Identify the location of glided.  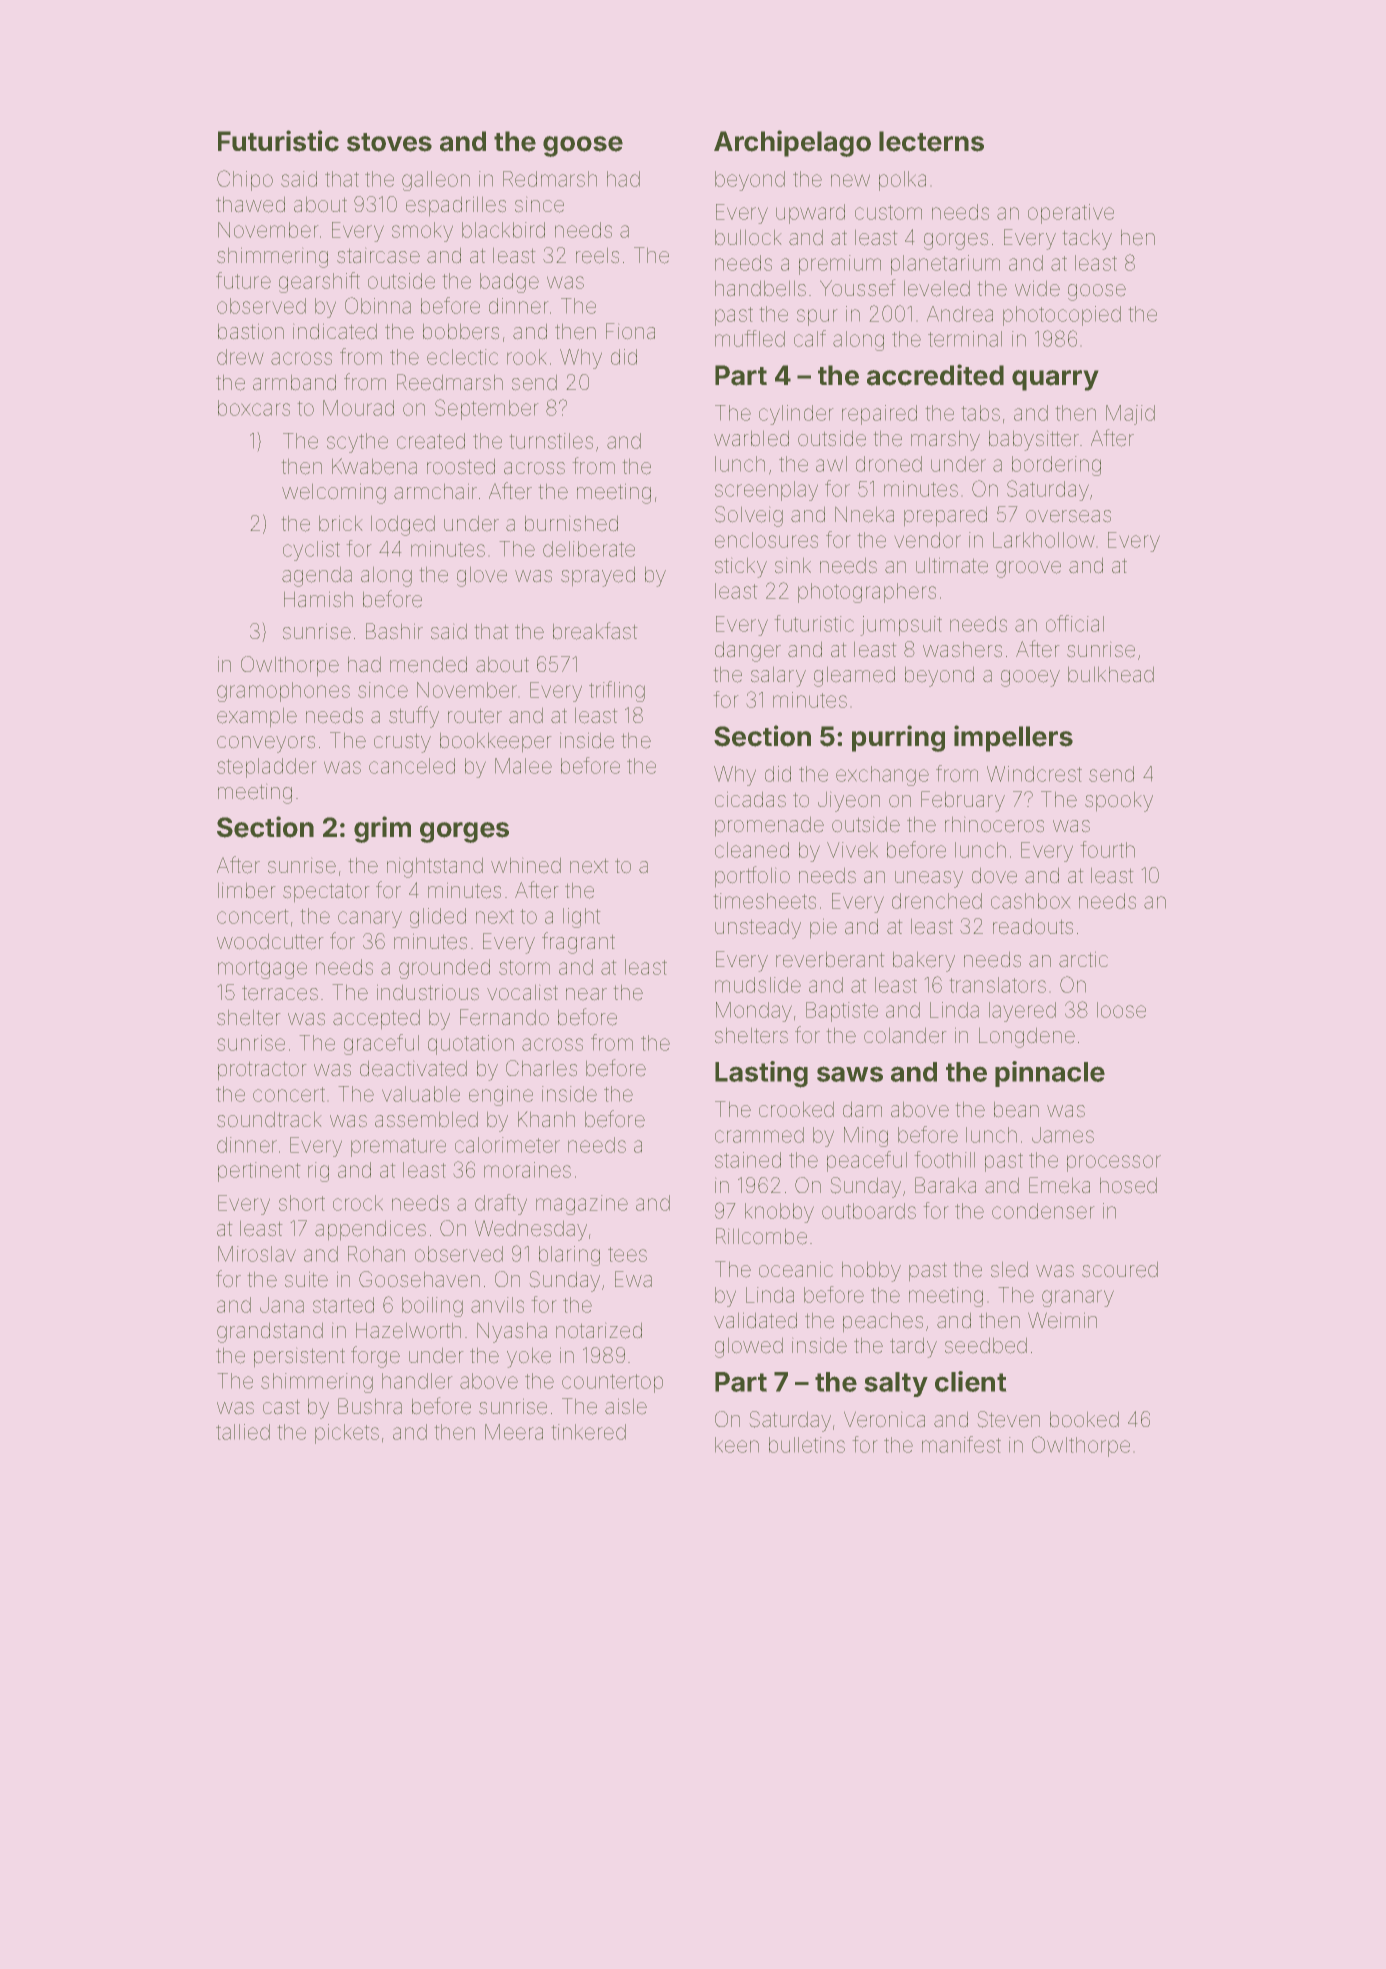
(438, 918).
